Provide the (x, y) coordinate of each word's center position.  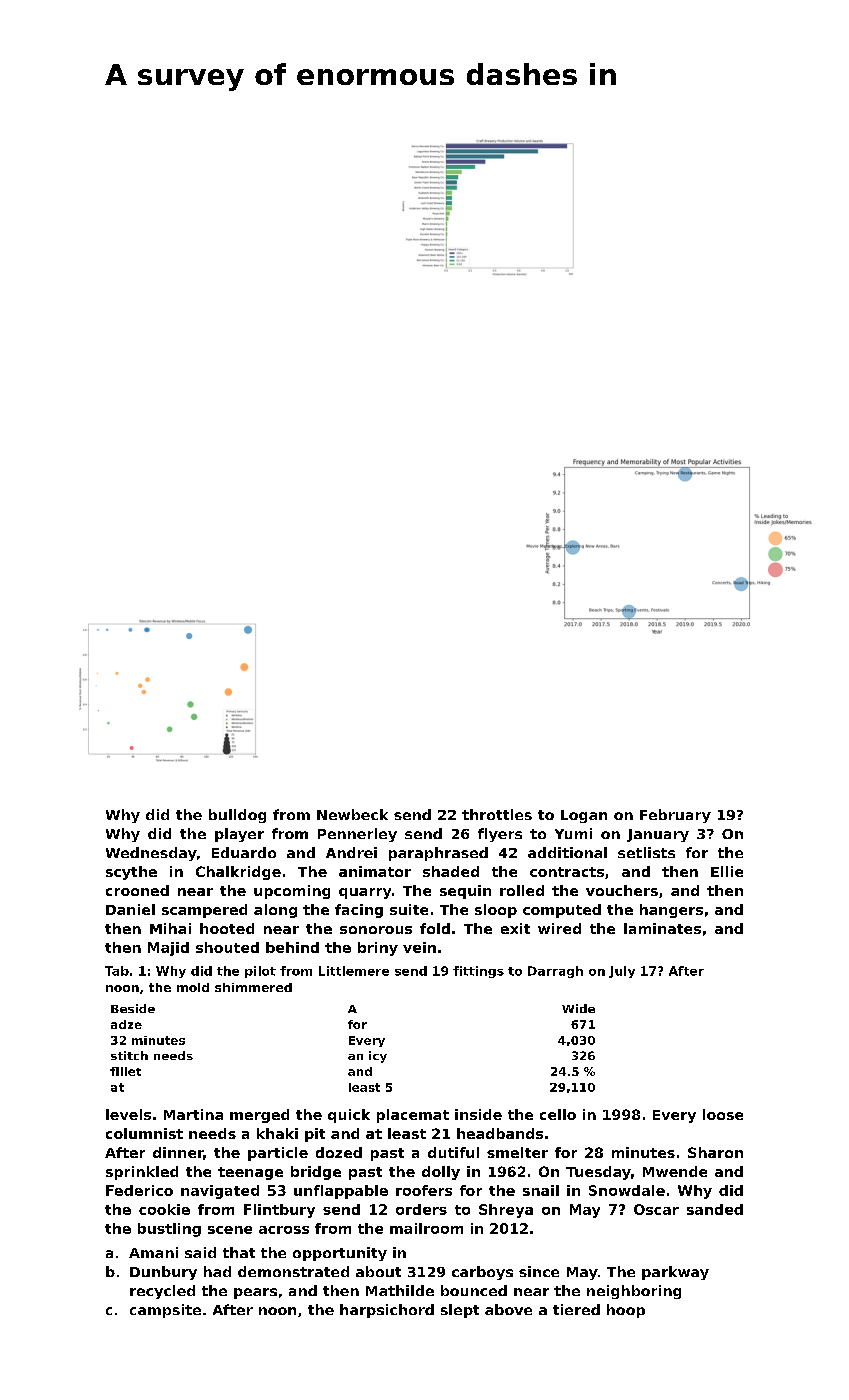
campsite (165, 1311)
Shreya (506, 1211)
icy (378, 1057)
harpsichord (387, 1311)
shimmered (253, 987)
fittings (478, 972)
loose (723, 1114)
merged (259, 1116)
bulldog (237, 816)
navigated (220, 1192)
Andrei (351, 852)
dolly (441, 1173)
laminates (662, 928)
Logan (584, 816)
